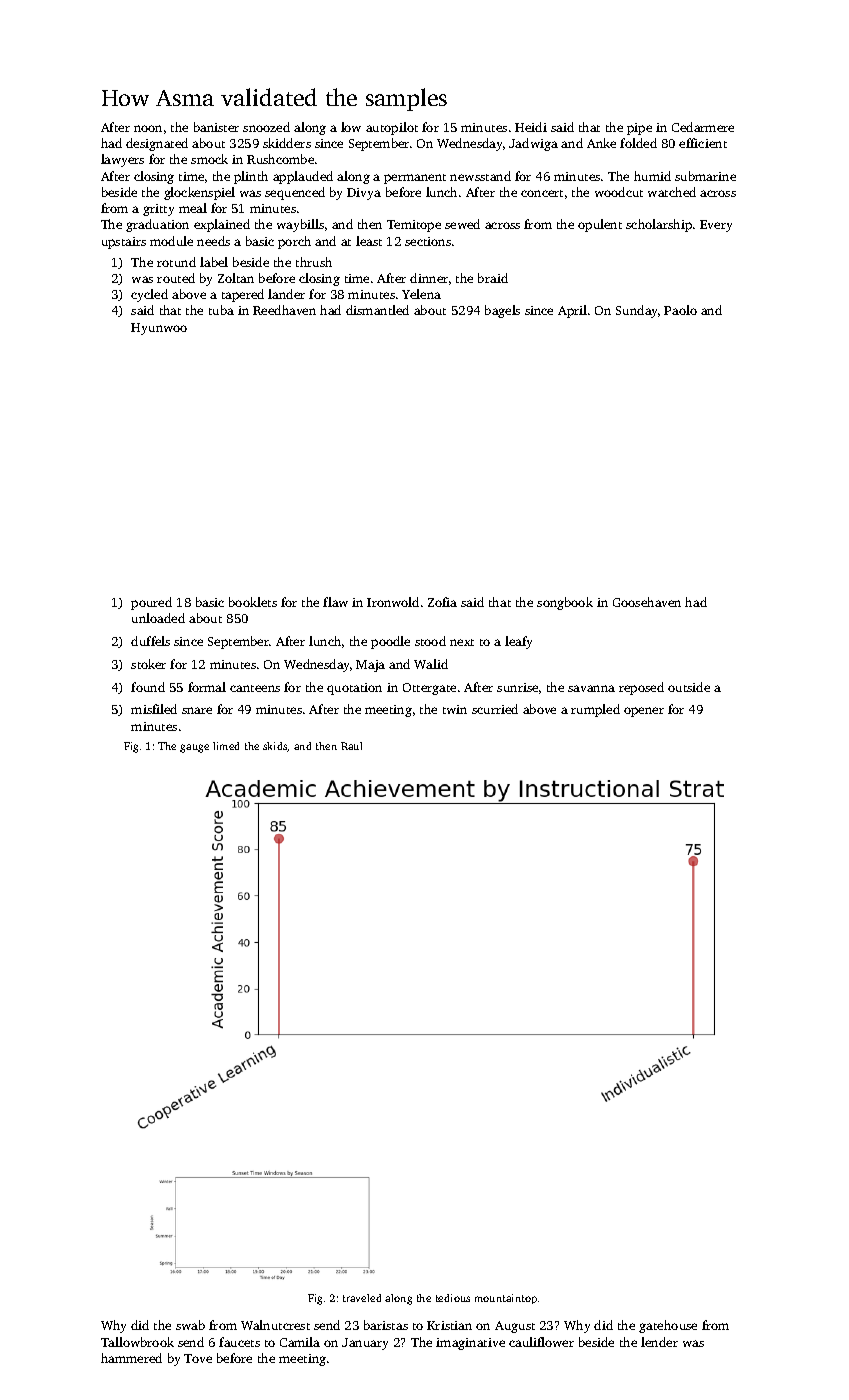 The height and width of the screenshot is (1400, 849). What do you see at coordinates (351, 746) in the screenshot?
I see `Raul` at bounding box center [351, 746].
